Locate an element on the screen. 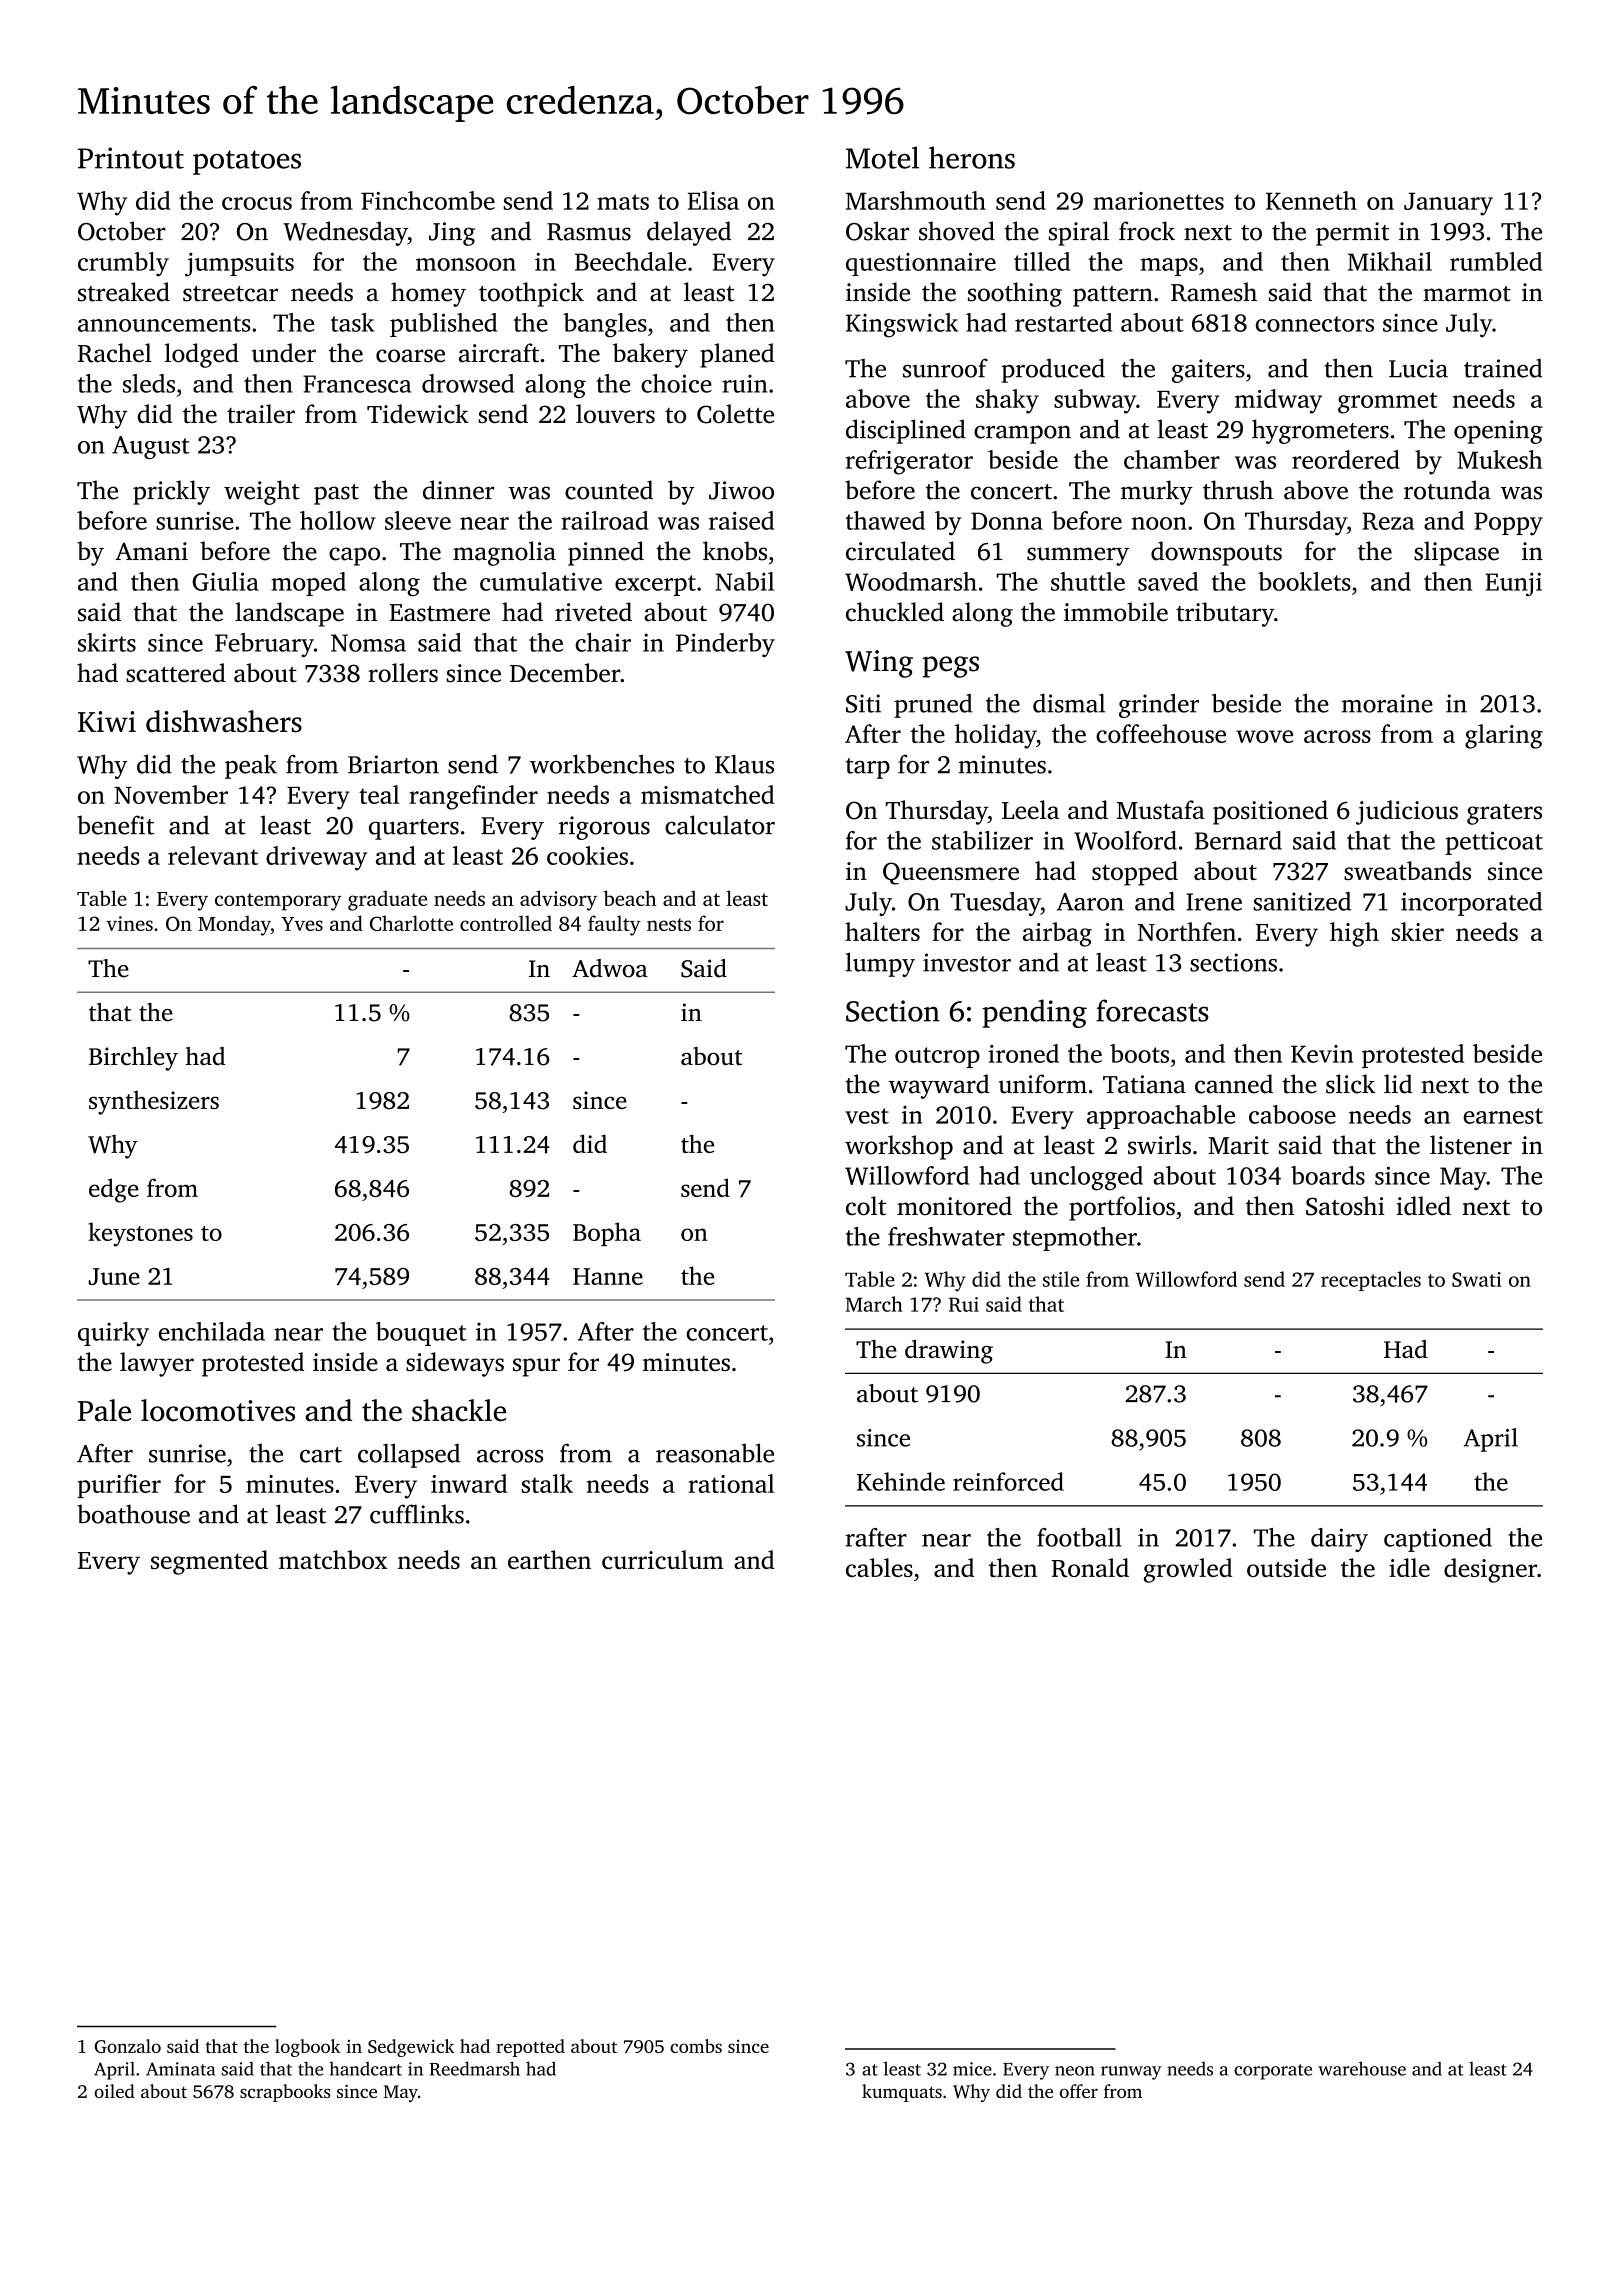 The height and width of the screenshot is (2292, 1620). Kenneth is located at coordinates (1311, 200).
